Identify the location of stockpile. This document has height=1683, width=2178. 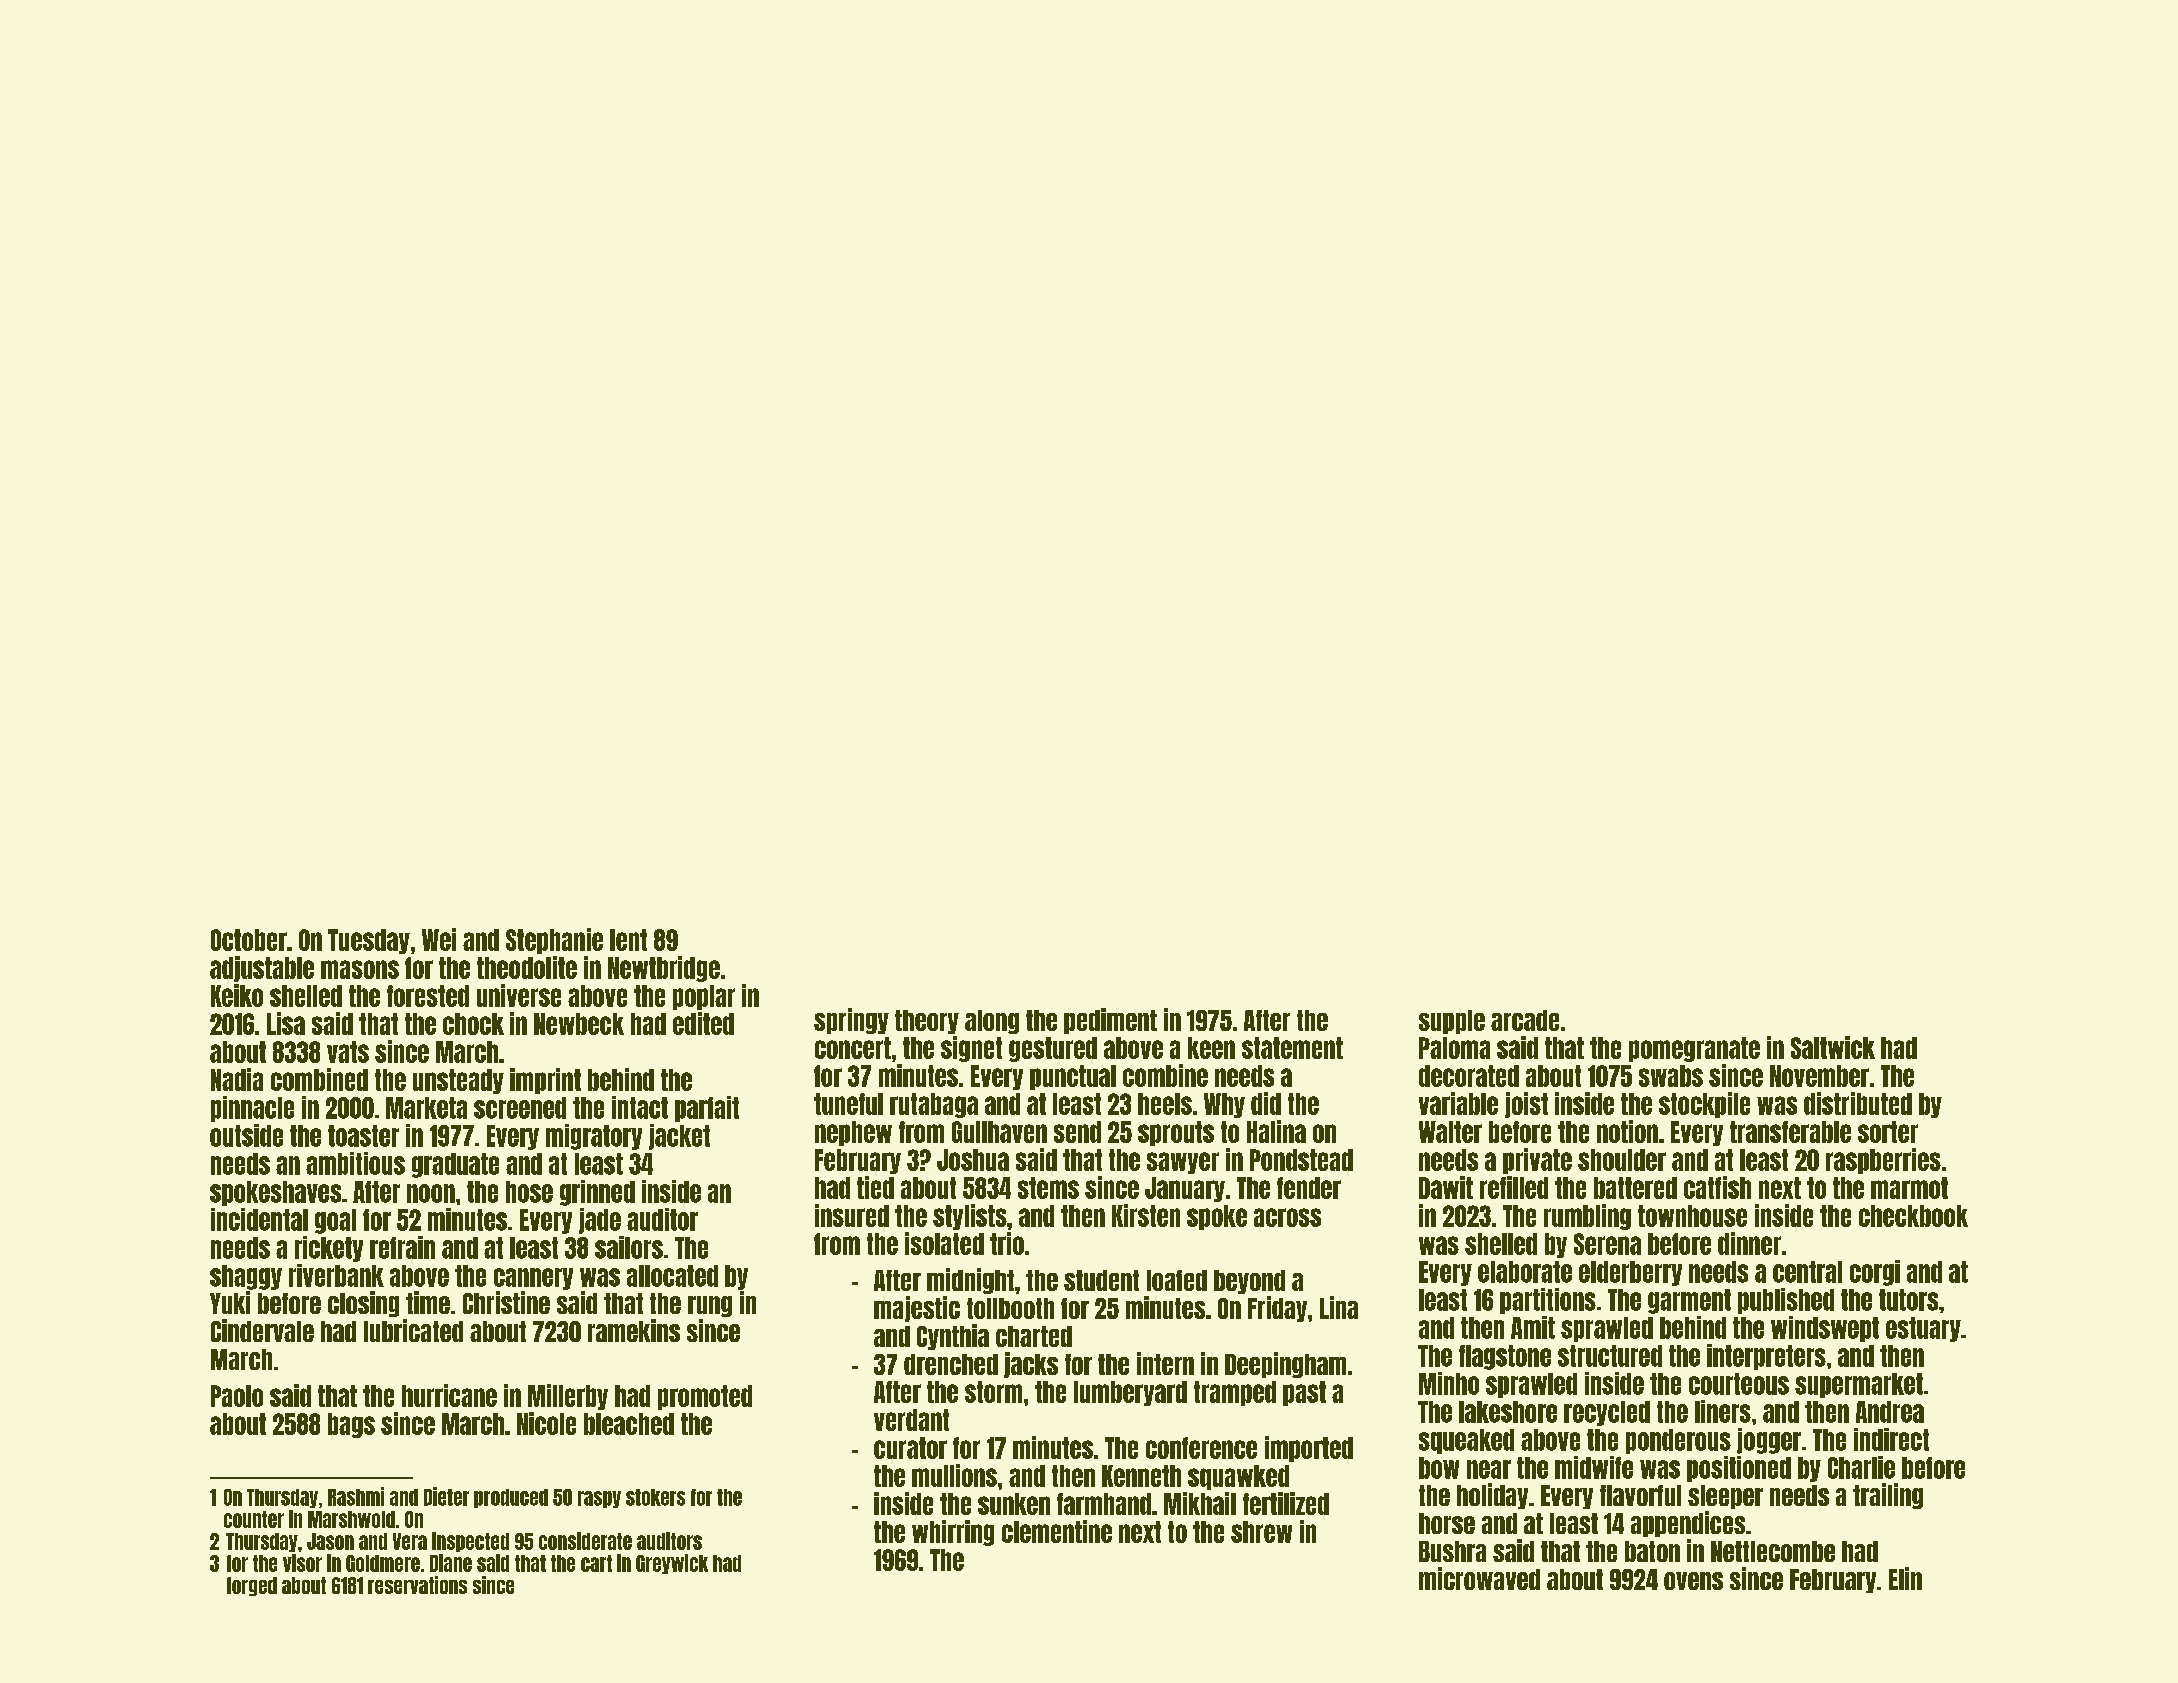
(1704, 1105).
